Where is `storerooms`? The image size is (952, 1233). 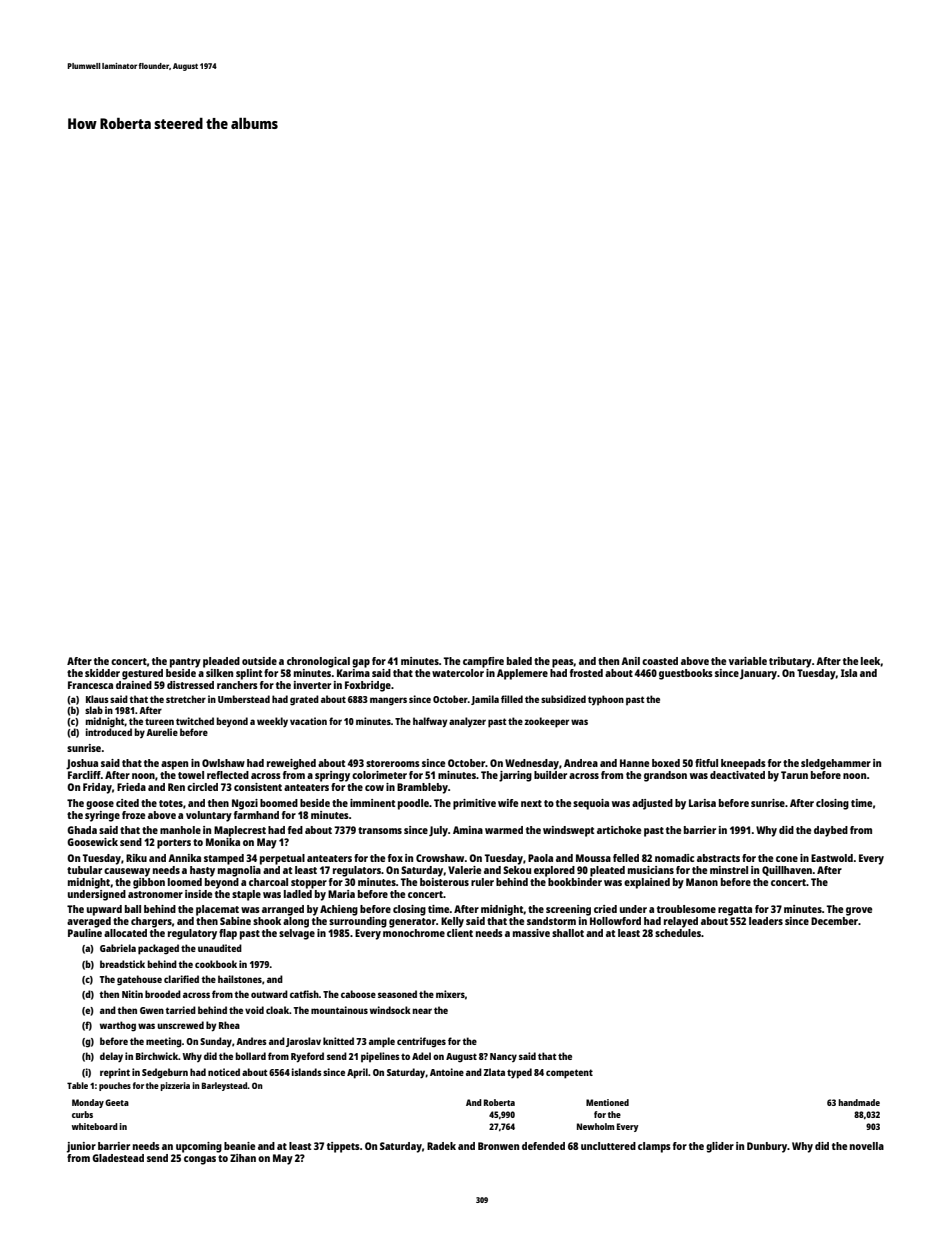
storerooms is located at coordinates (393, 763).
